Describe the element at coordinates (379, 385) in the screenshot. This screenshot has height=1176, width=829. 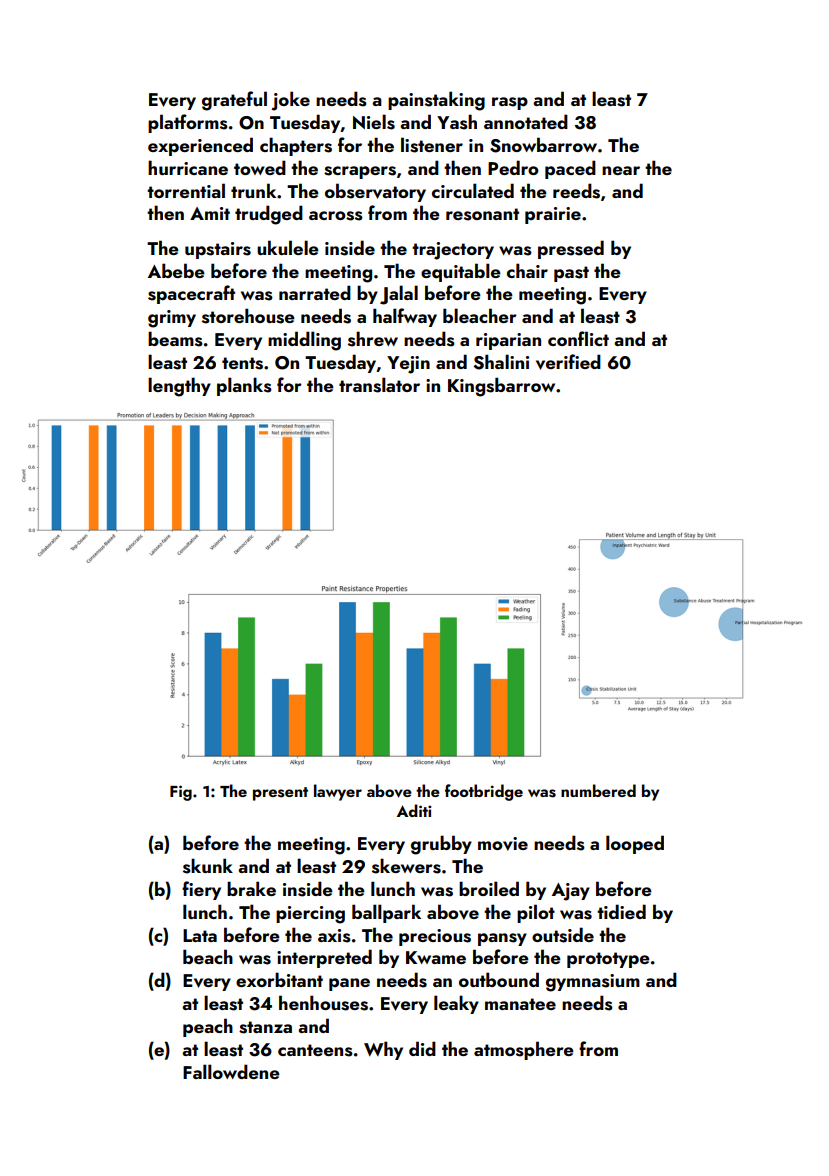
I see `translator` at that location.
